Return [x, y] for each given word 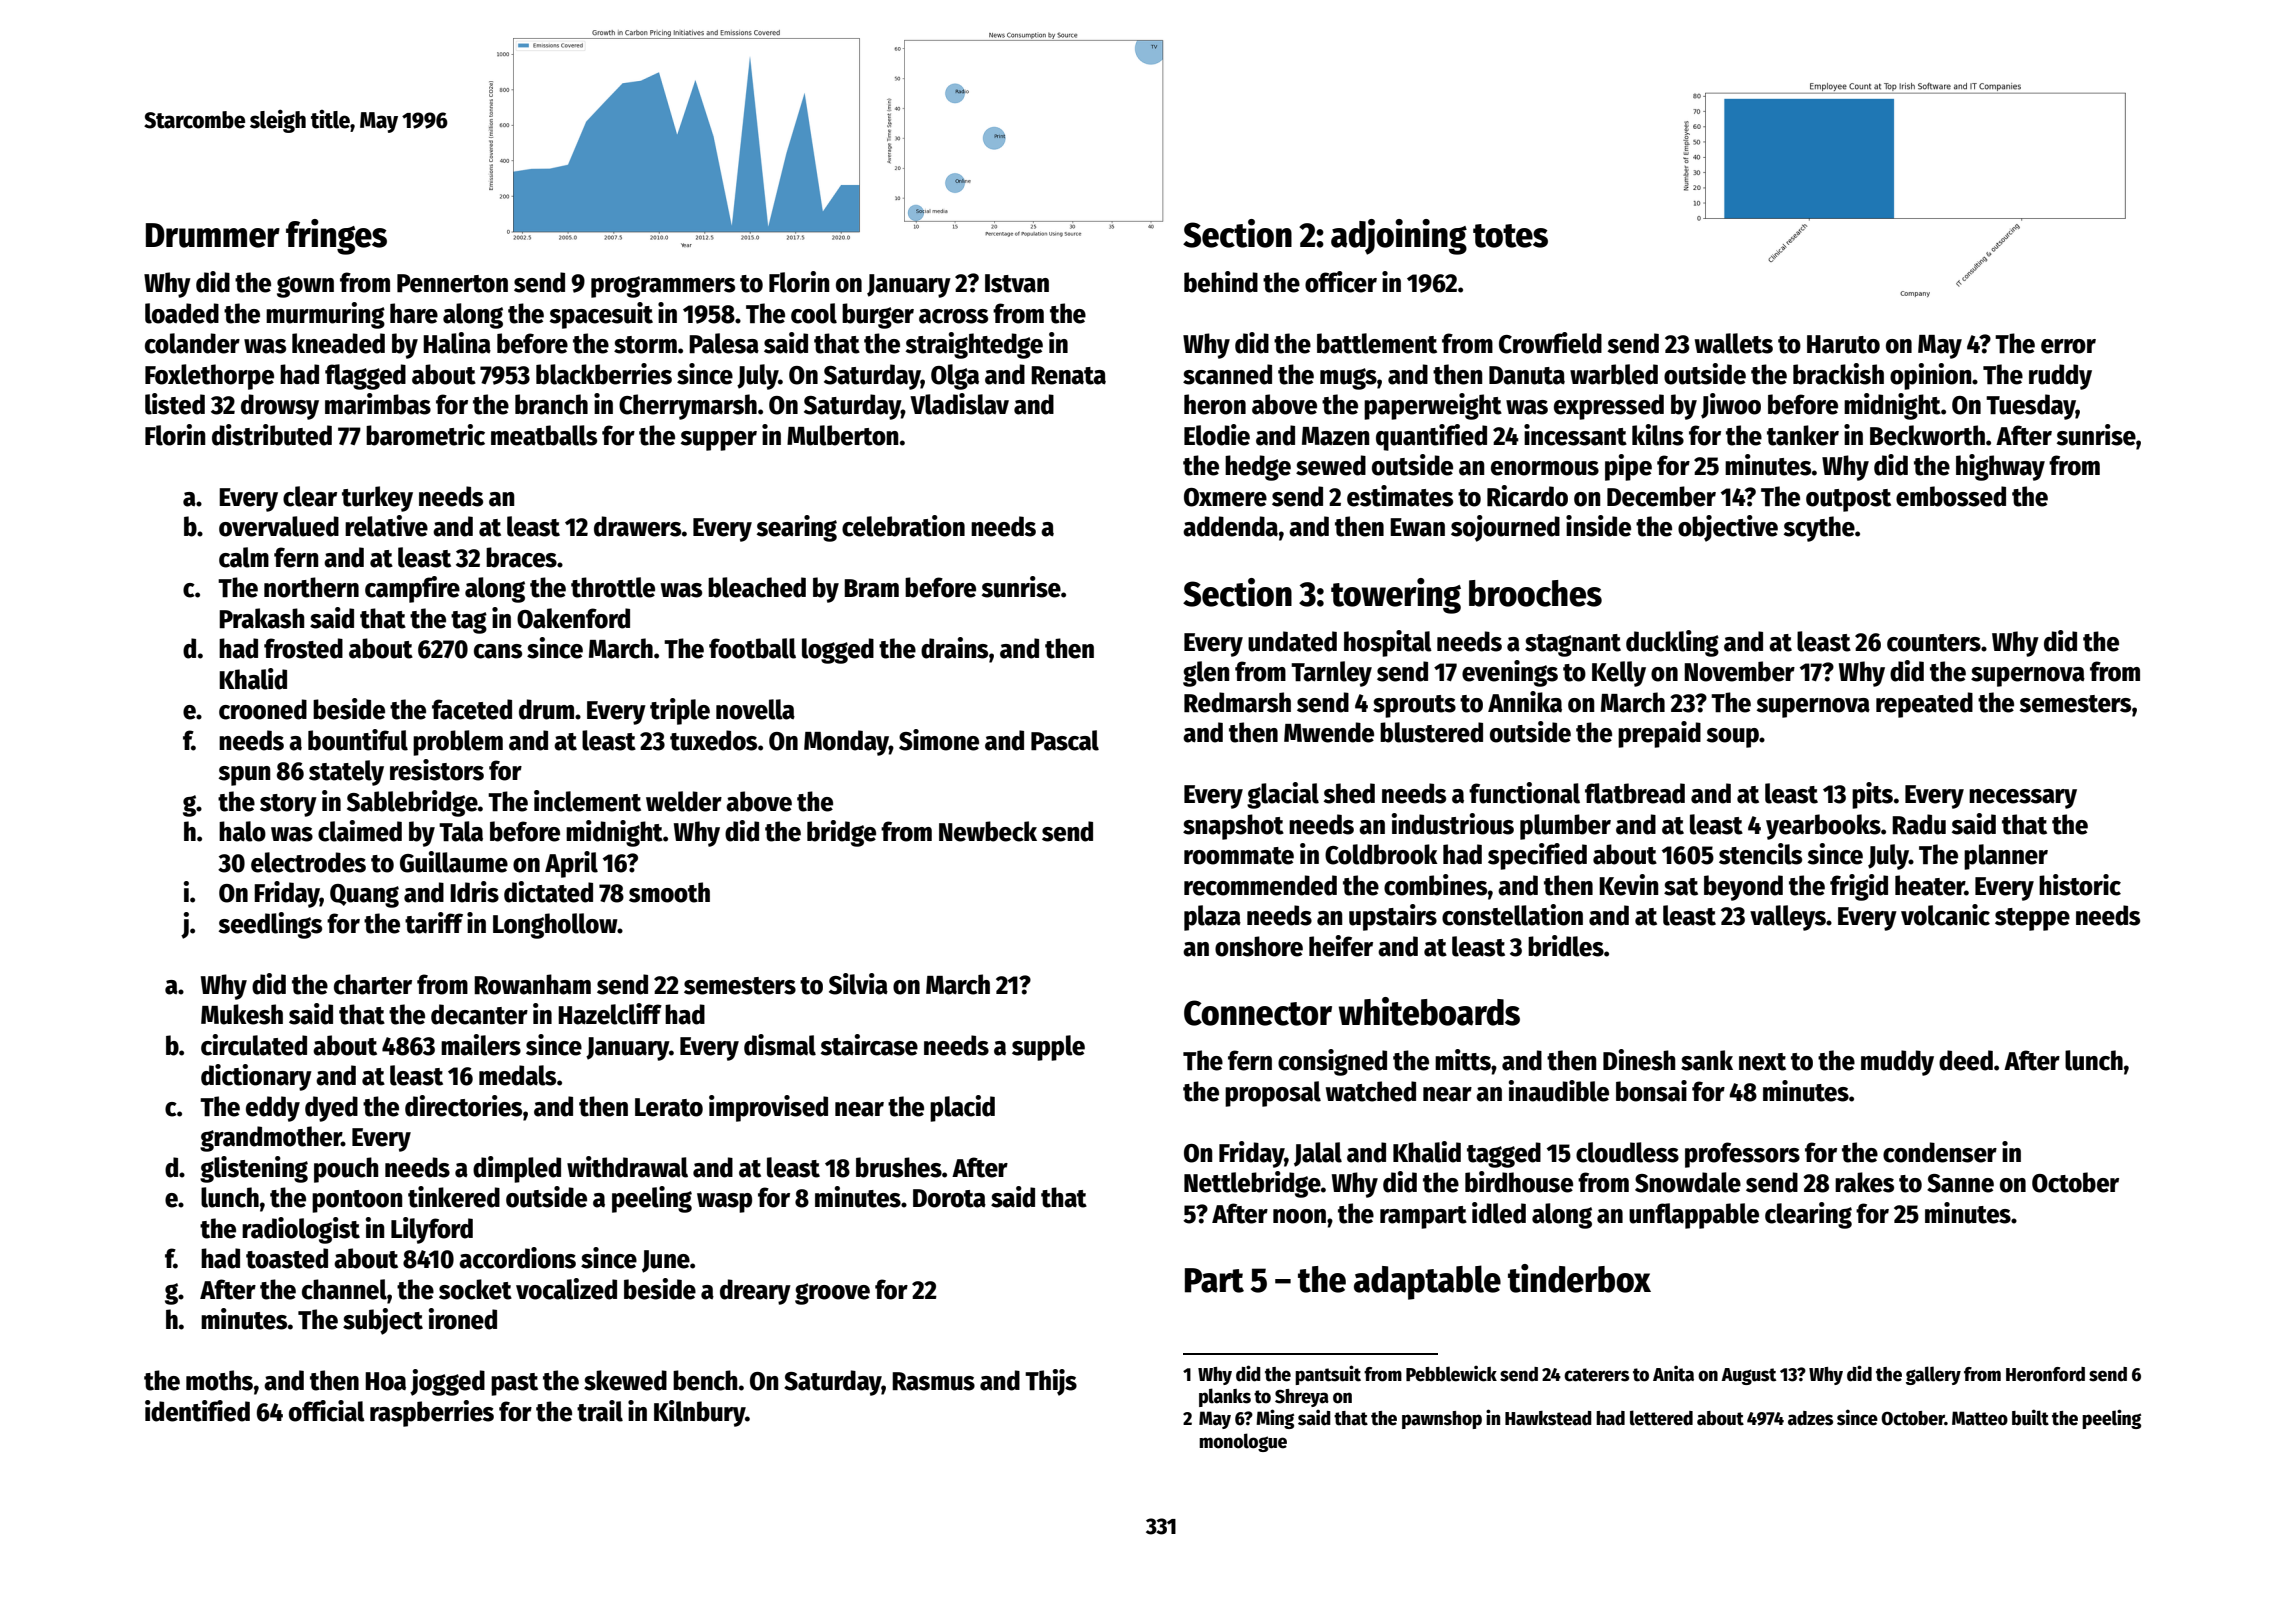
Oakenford [573, 618]
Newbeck [988, 831]
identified [197, 1411]
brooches [1535, 593]
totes [1510, 236]
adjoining [1399, 237]
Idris [474, 892]
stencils [1760, 854]
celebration [903, 526]
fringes [336, 237]
